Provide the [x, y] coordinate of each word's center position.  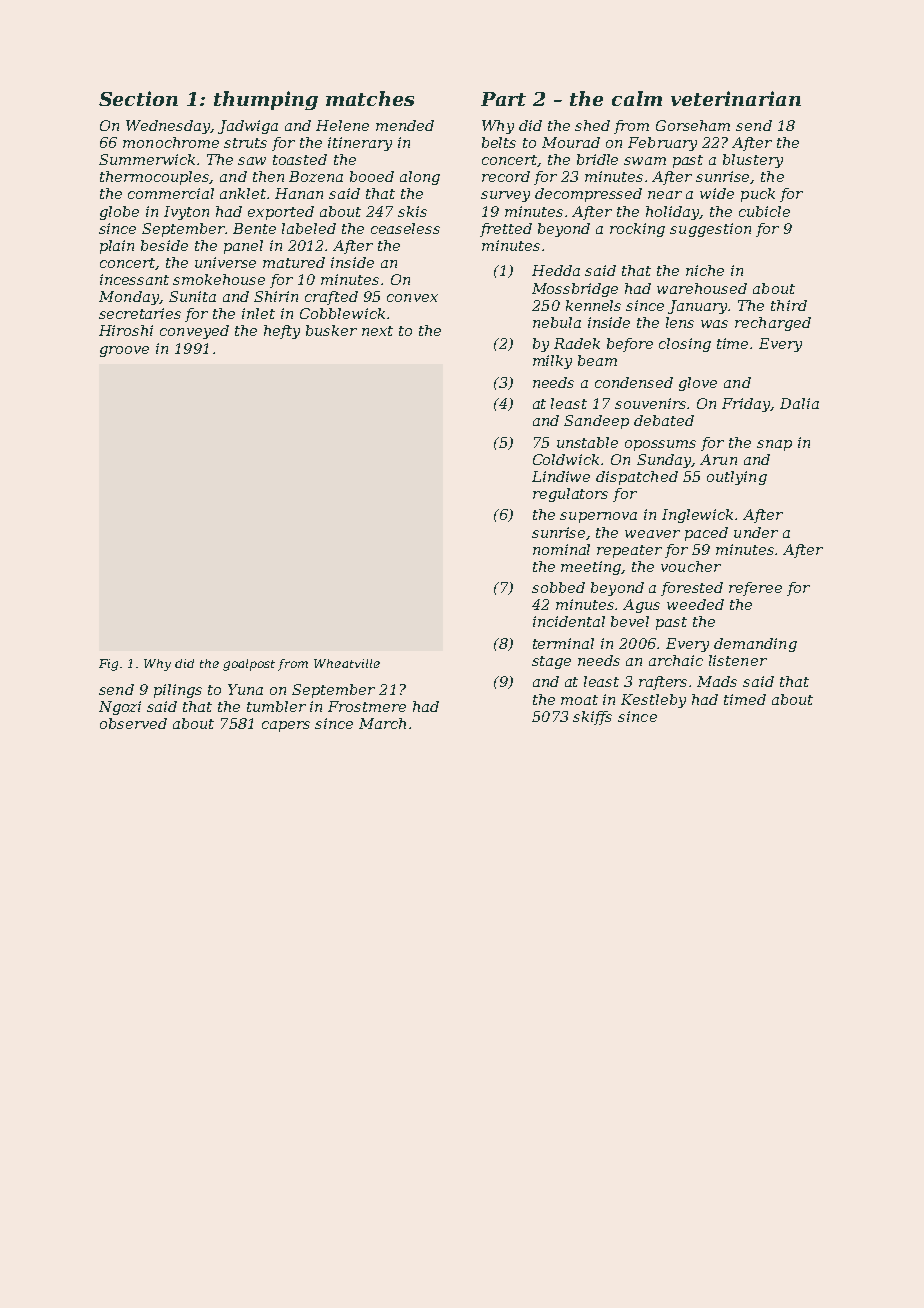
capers [286, 726]
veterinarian [736, 98]
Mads [717, 681]
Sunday [664, 461]
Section [138, 98]
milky [552, 362]
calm [637, 98]
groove [124, 351]
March [382, 723]
